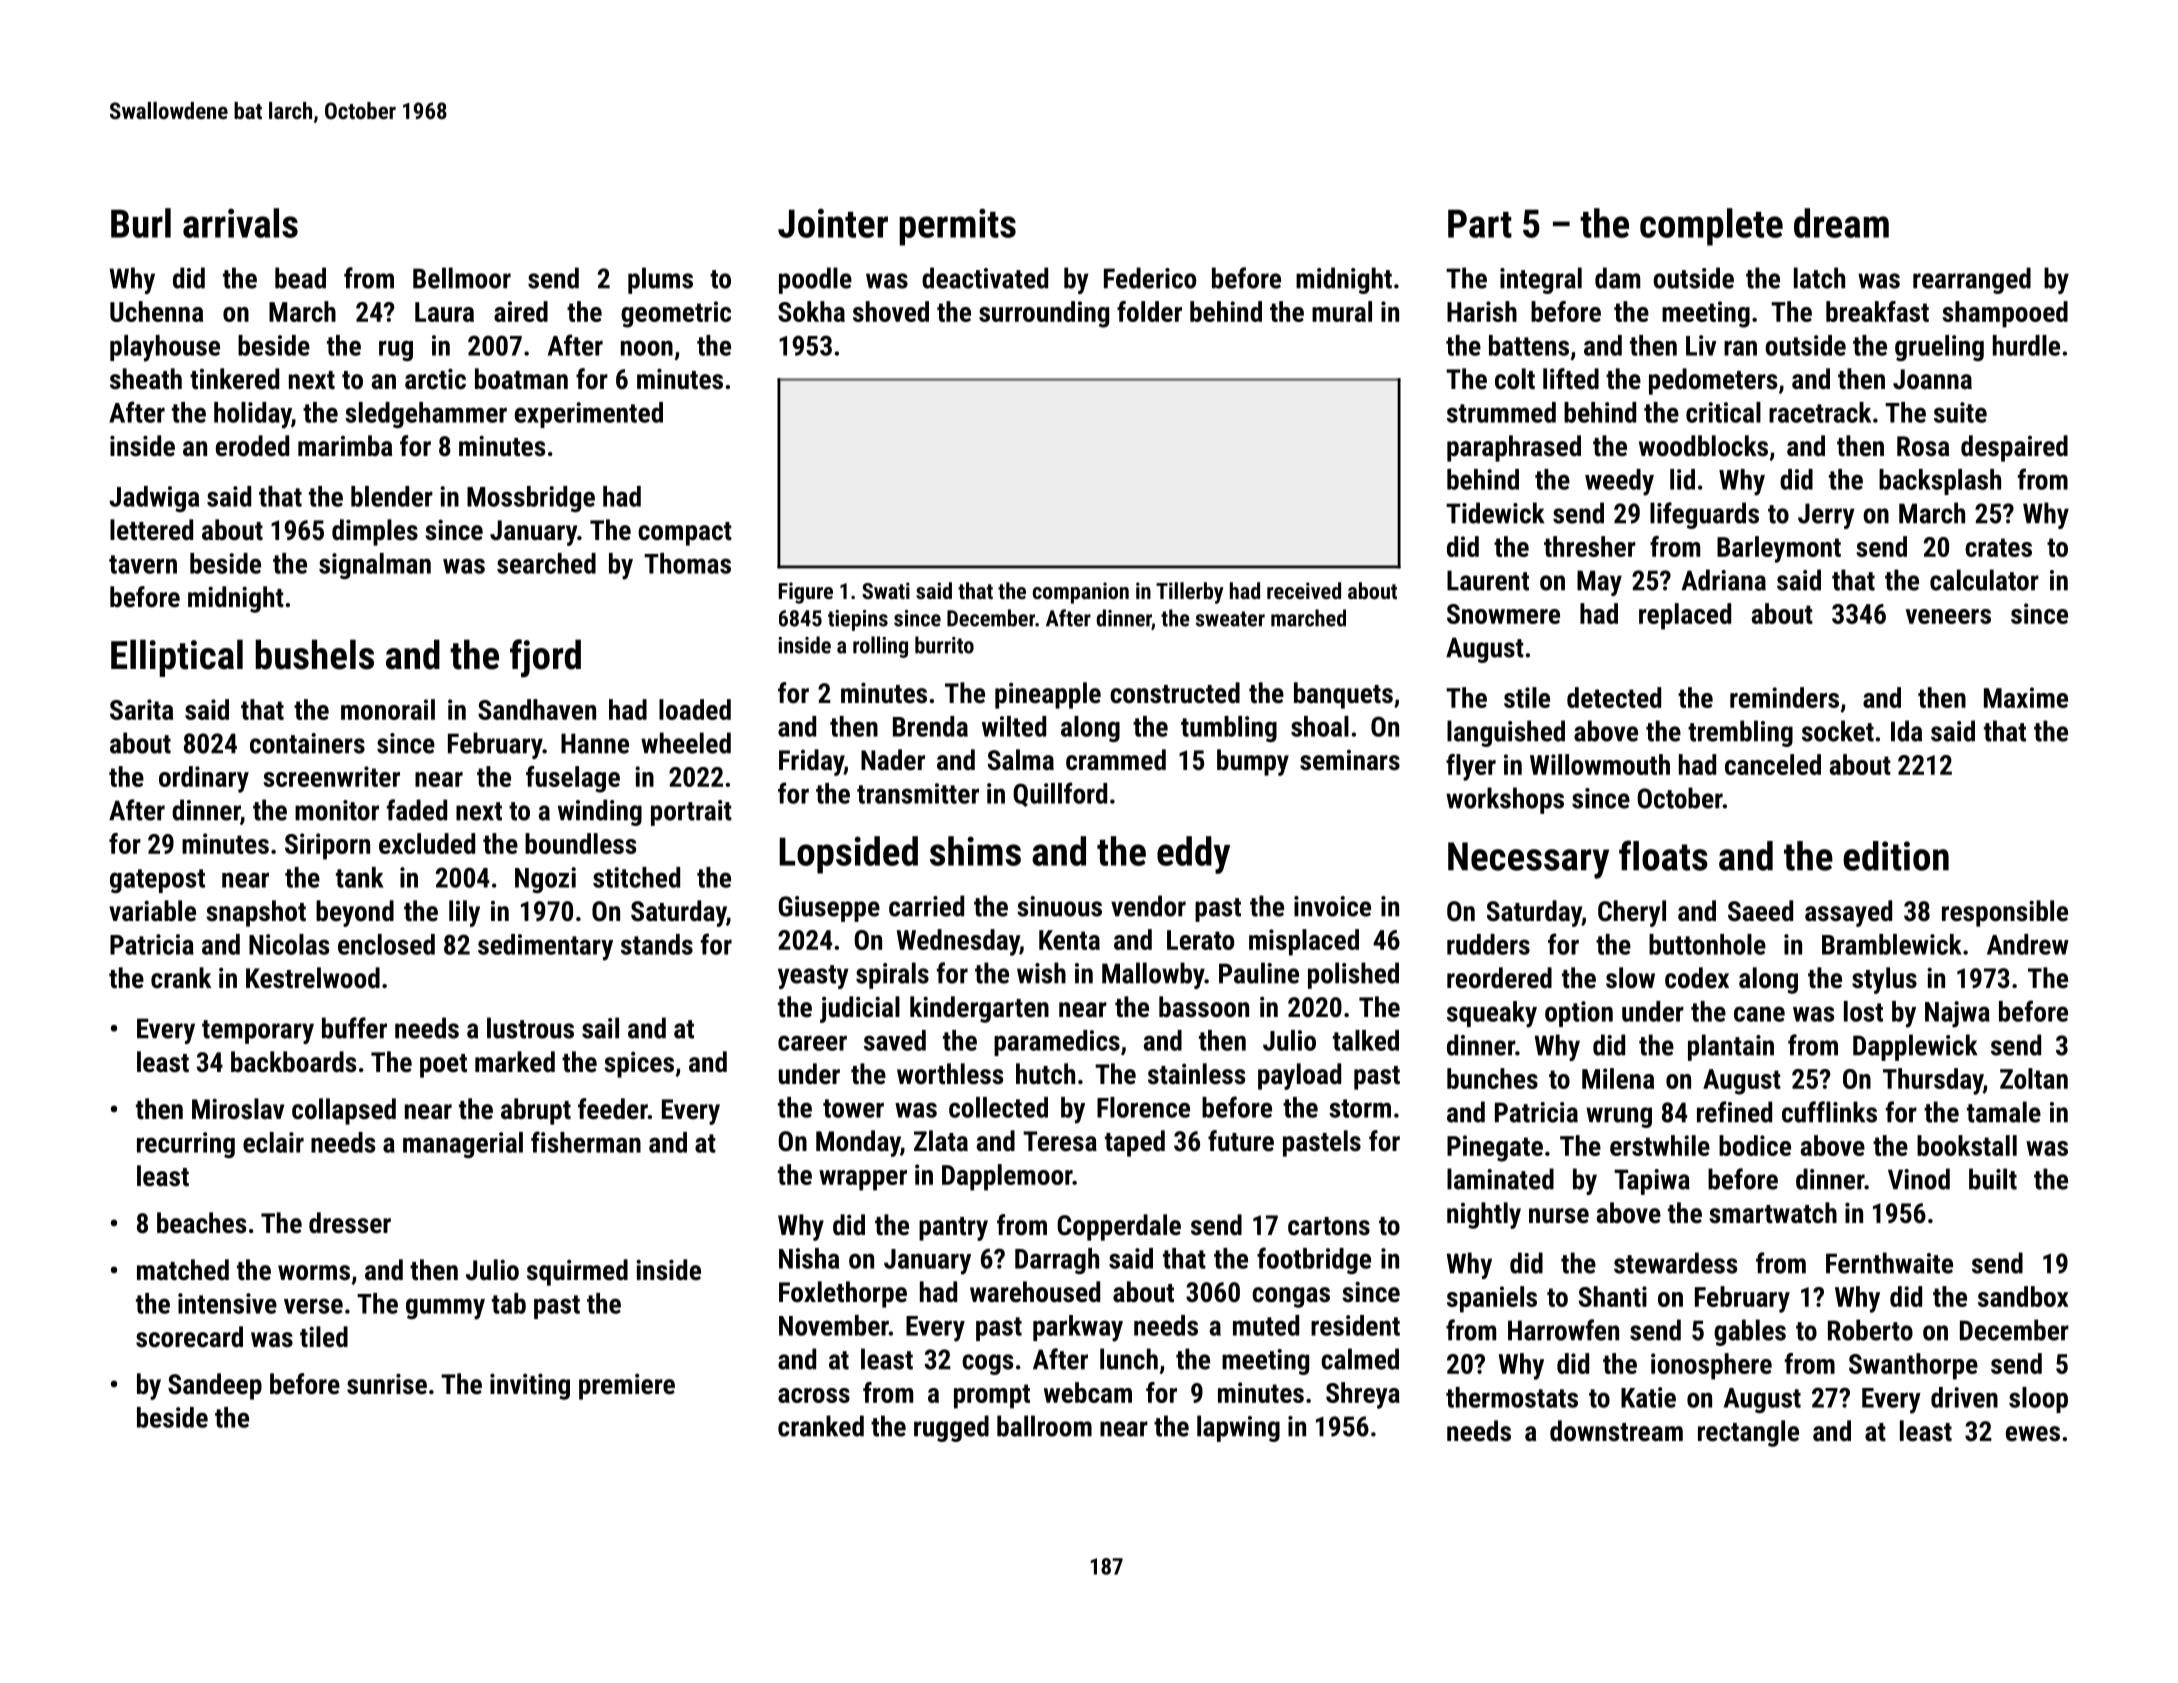 The width and height of the image is (2178, 1683). Describe the element at coordinates (1081, 593) in the image. I see `companion` at that location.
